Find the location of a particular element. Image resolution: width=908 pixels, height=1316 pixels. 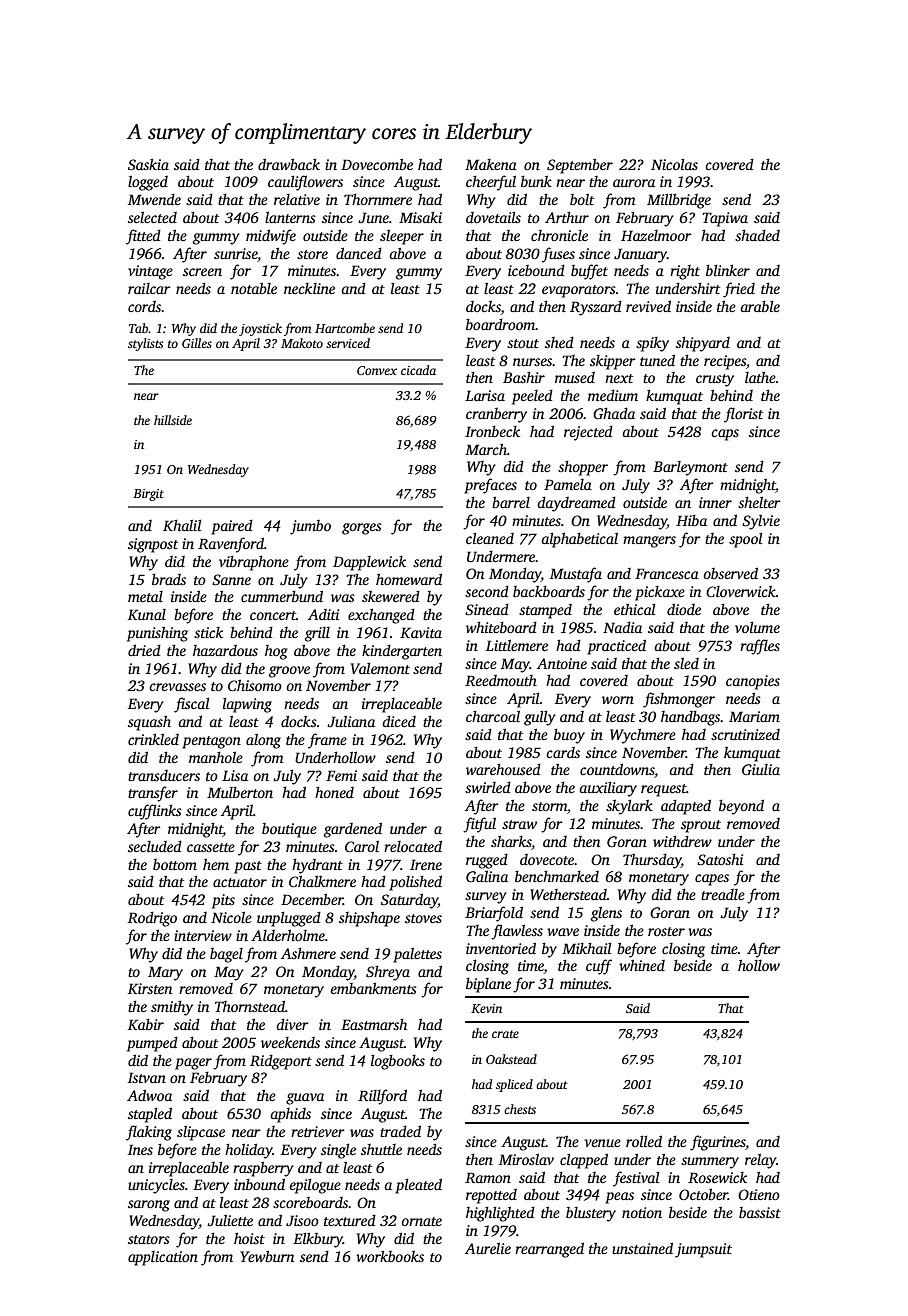

Nicolas is located at coordinates (674, 164).
